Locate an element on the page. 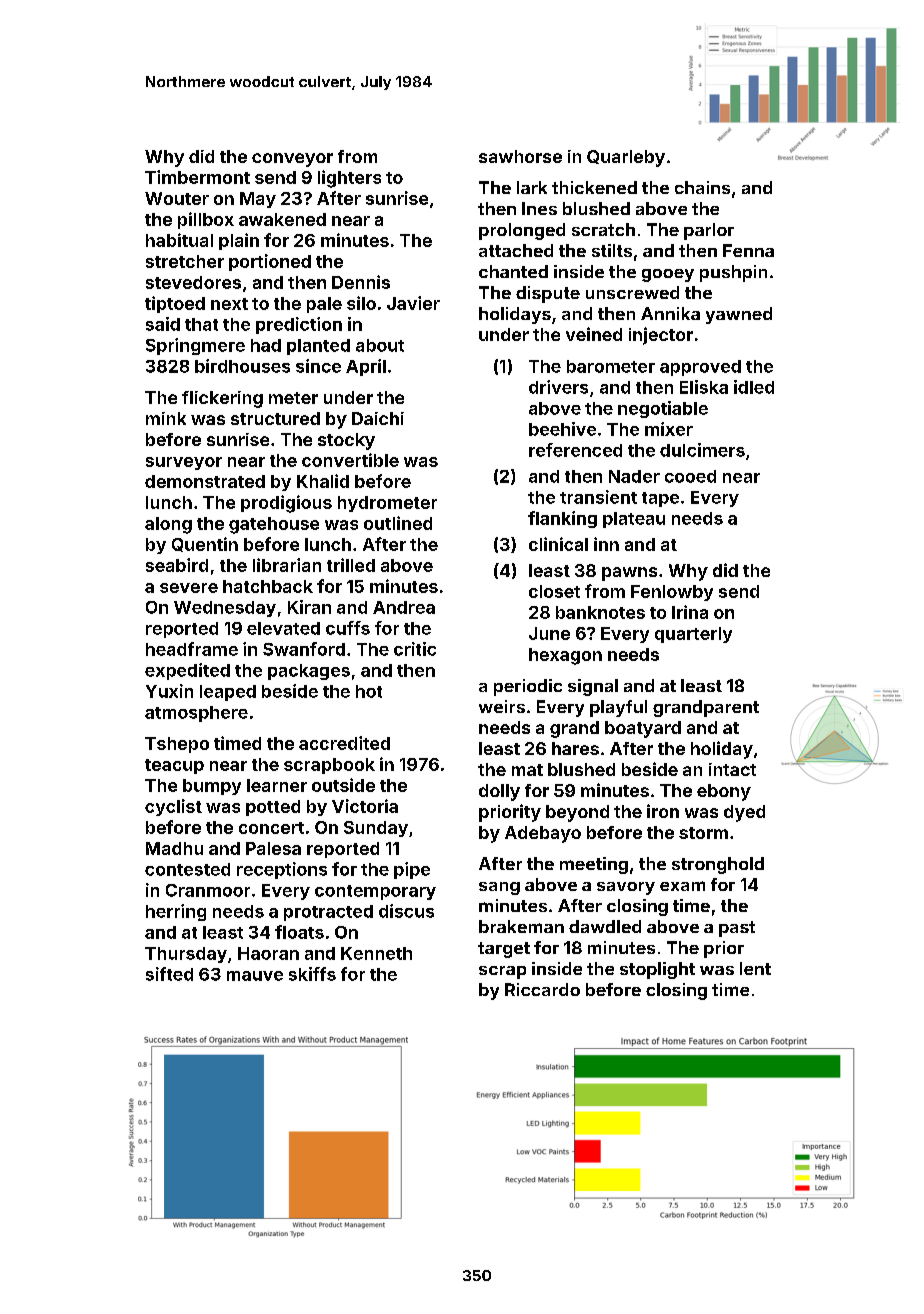  exam is located at coordinates (682, 886).
